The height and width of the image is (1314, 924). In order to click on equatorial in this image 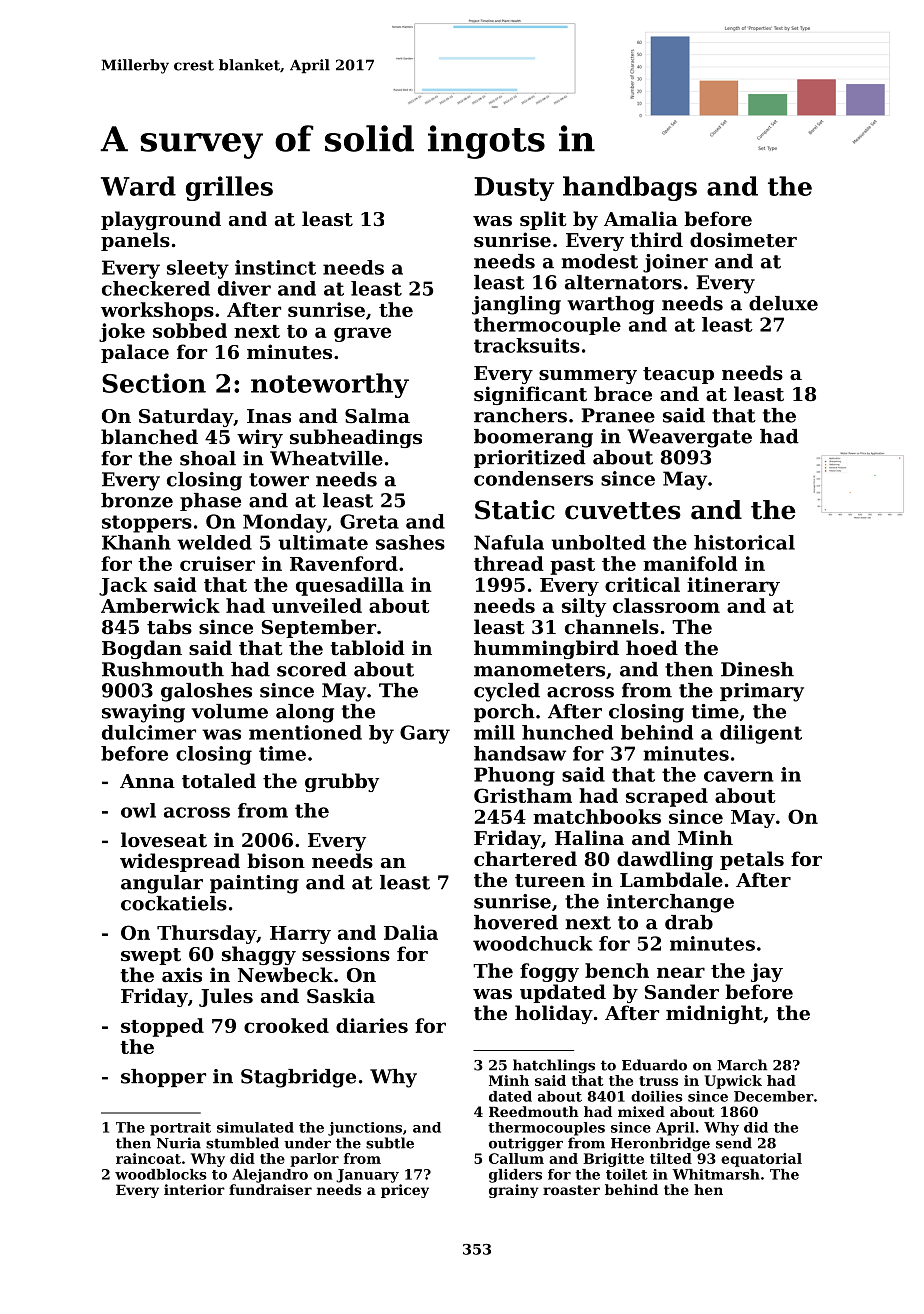, I will do `click(761, 1160)`.
